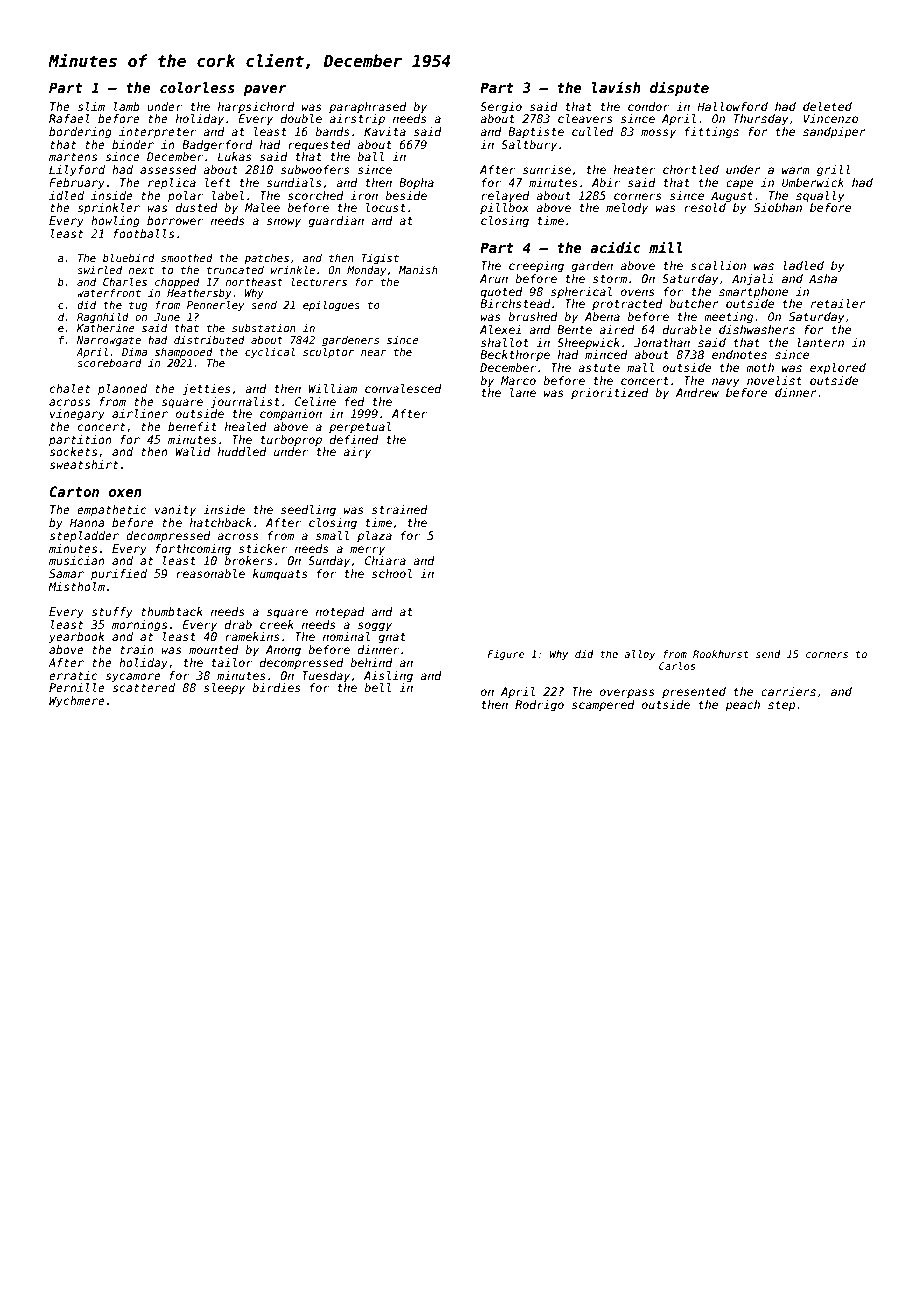 This page has height=1308, width=924. Describe the element at coordinates (694, 303) in the page. I see `butcher` at that location.
